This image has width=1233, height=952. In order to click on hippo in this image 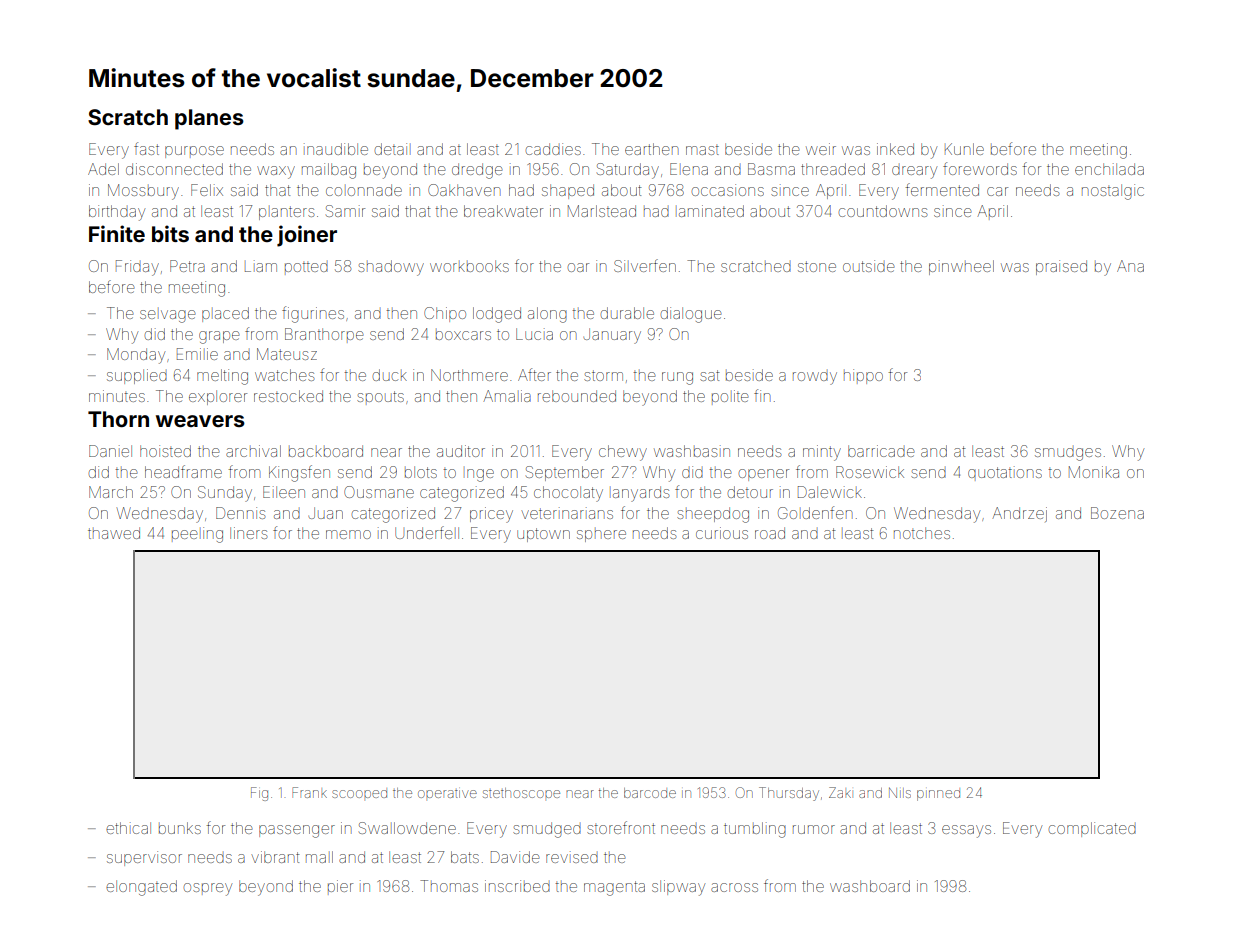, I will do `click(863, 376)`.
